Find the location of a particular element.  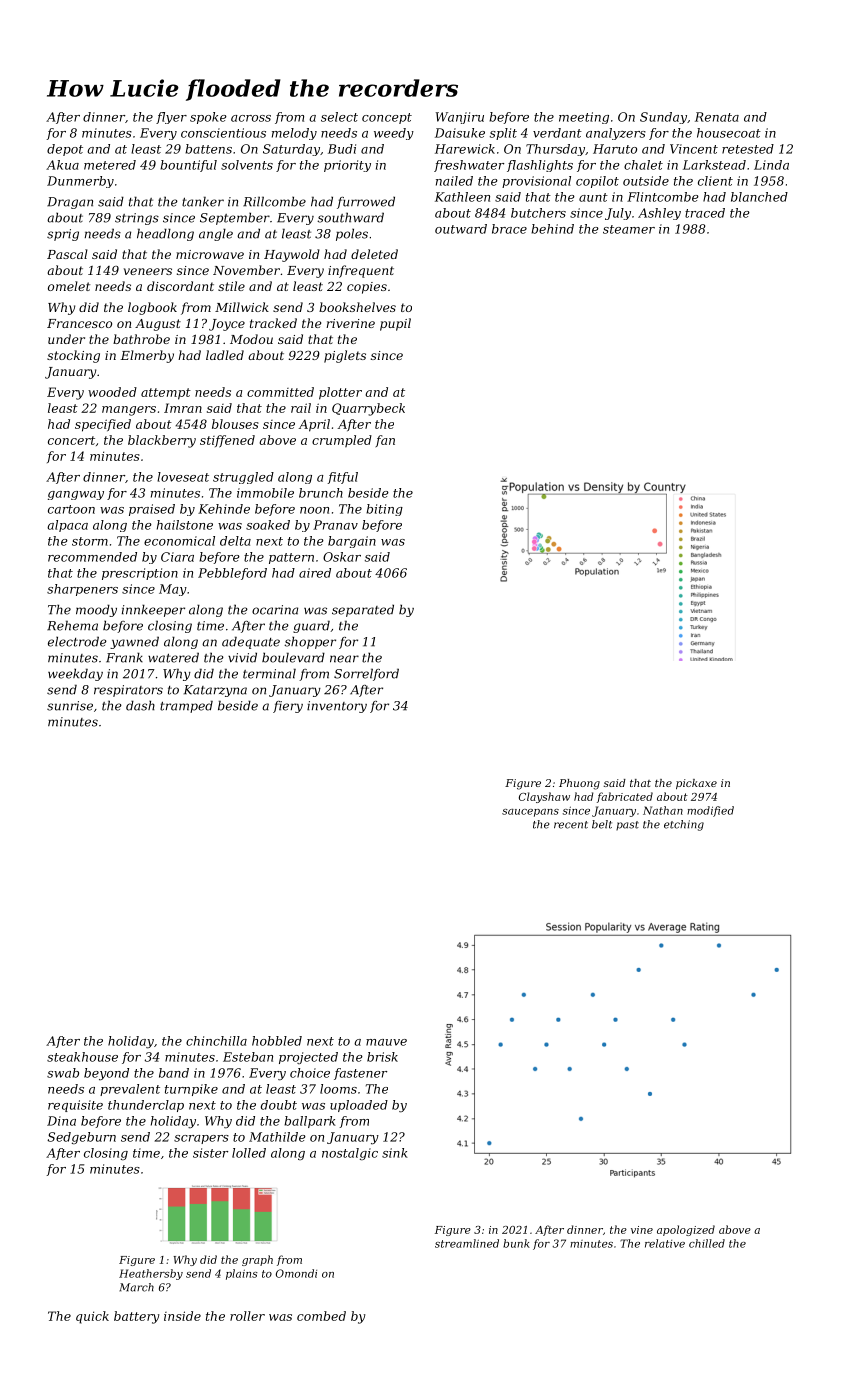

shopper is located at coordinates (310, 642).
